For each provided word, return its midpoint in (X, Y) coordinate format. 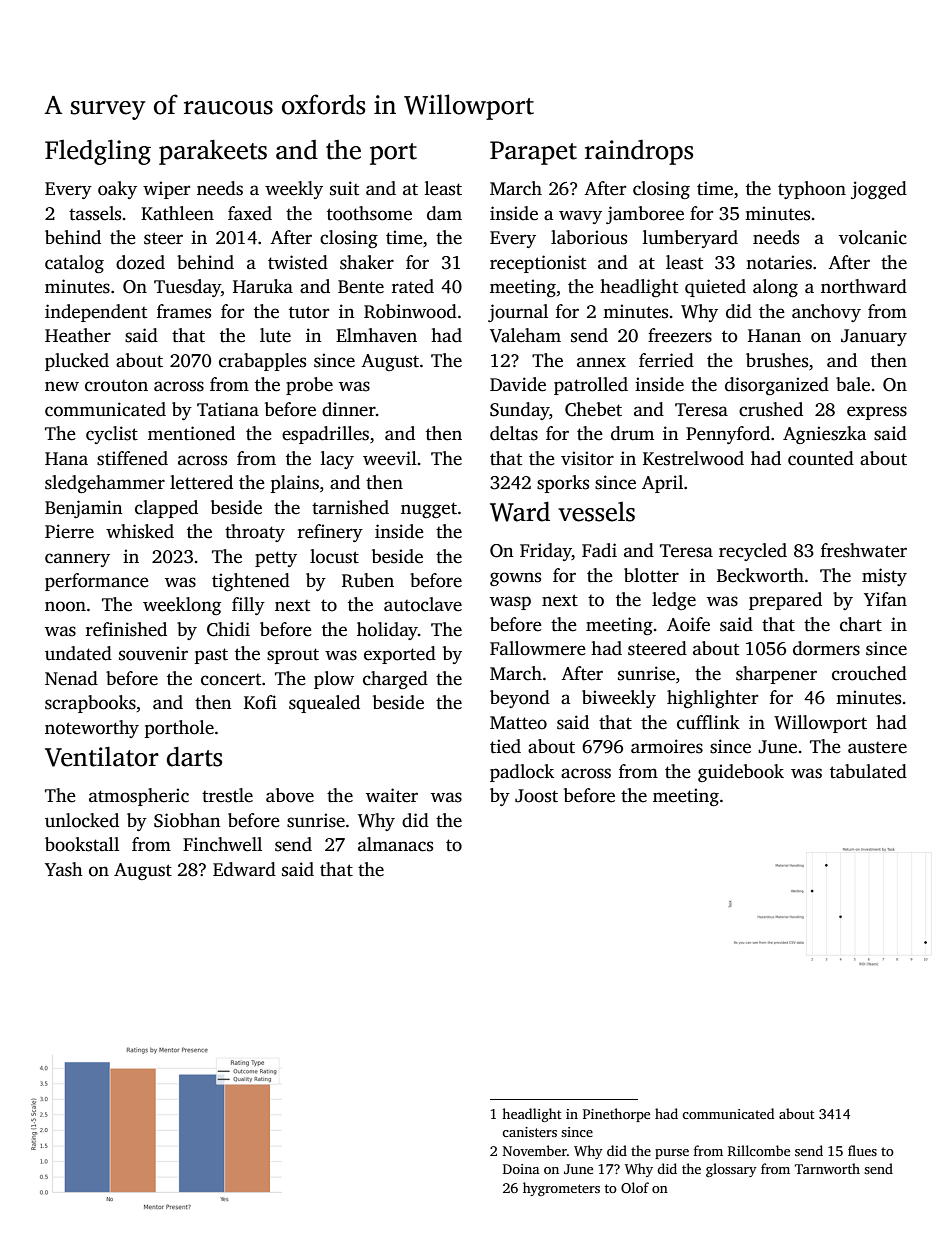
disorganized (777, 386)
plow (334, 680)
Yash (64, 869)
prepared (785, 601)
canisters (529, 1132)
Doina (521, 1169)
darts (194, 756)
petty (276, 559)
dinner (349, 409)
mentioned (191, 433)
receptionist (538, 264)
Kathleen (177, 213)
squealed (324, 704)
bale (853, 384)
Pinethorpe (616, 1115)
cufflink (708, 722)
